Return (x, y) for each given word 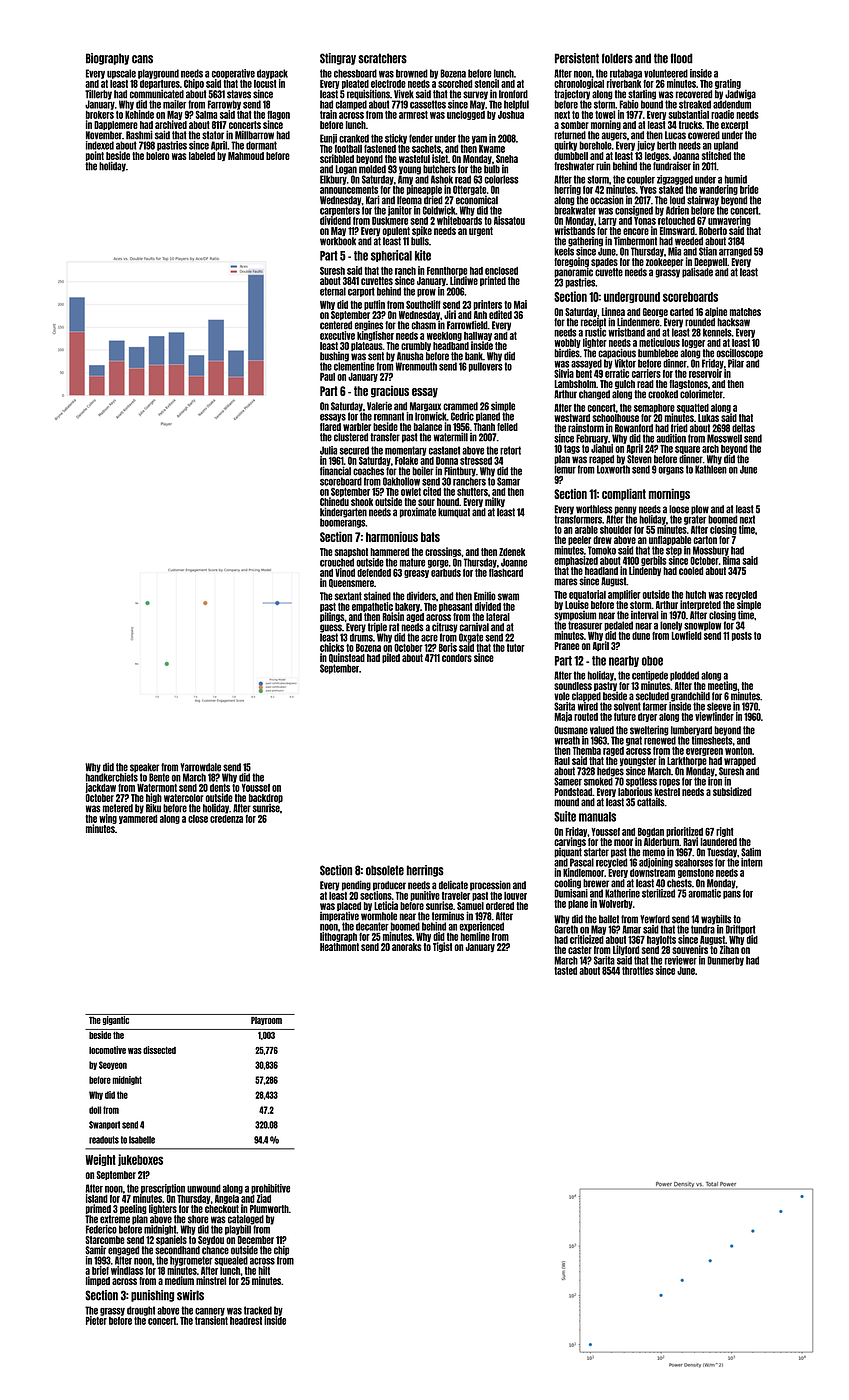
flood (681, 58)
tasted (565, 971)
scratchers (382, 58)
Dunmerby (725, 961)
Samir (95, 1250)
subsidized (732, 791)
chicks (332, 647)
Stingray (338, 59)
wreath (567, 740)
